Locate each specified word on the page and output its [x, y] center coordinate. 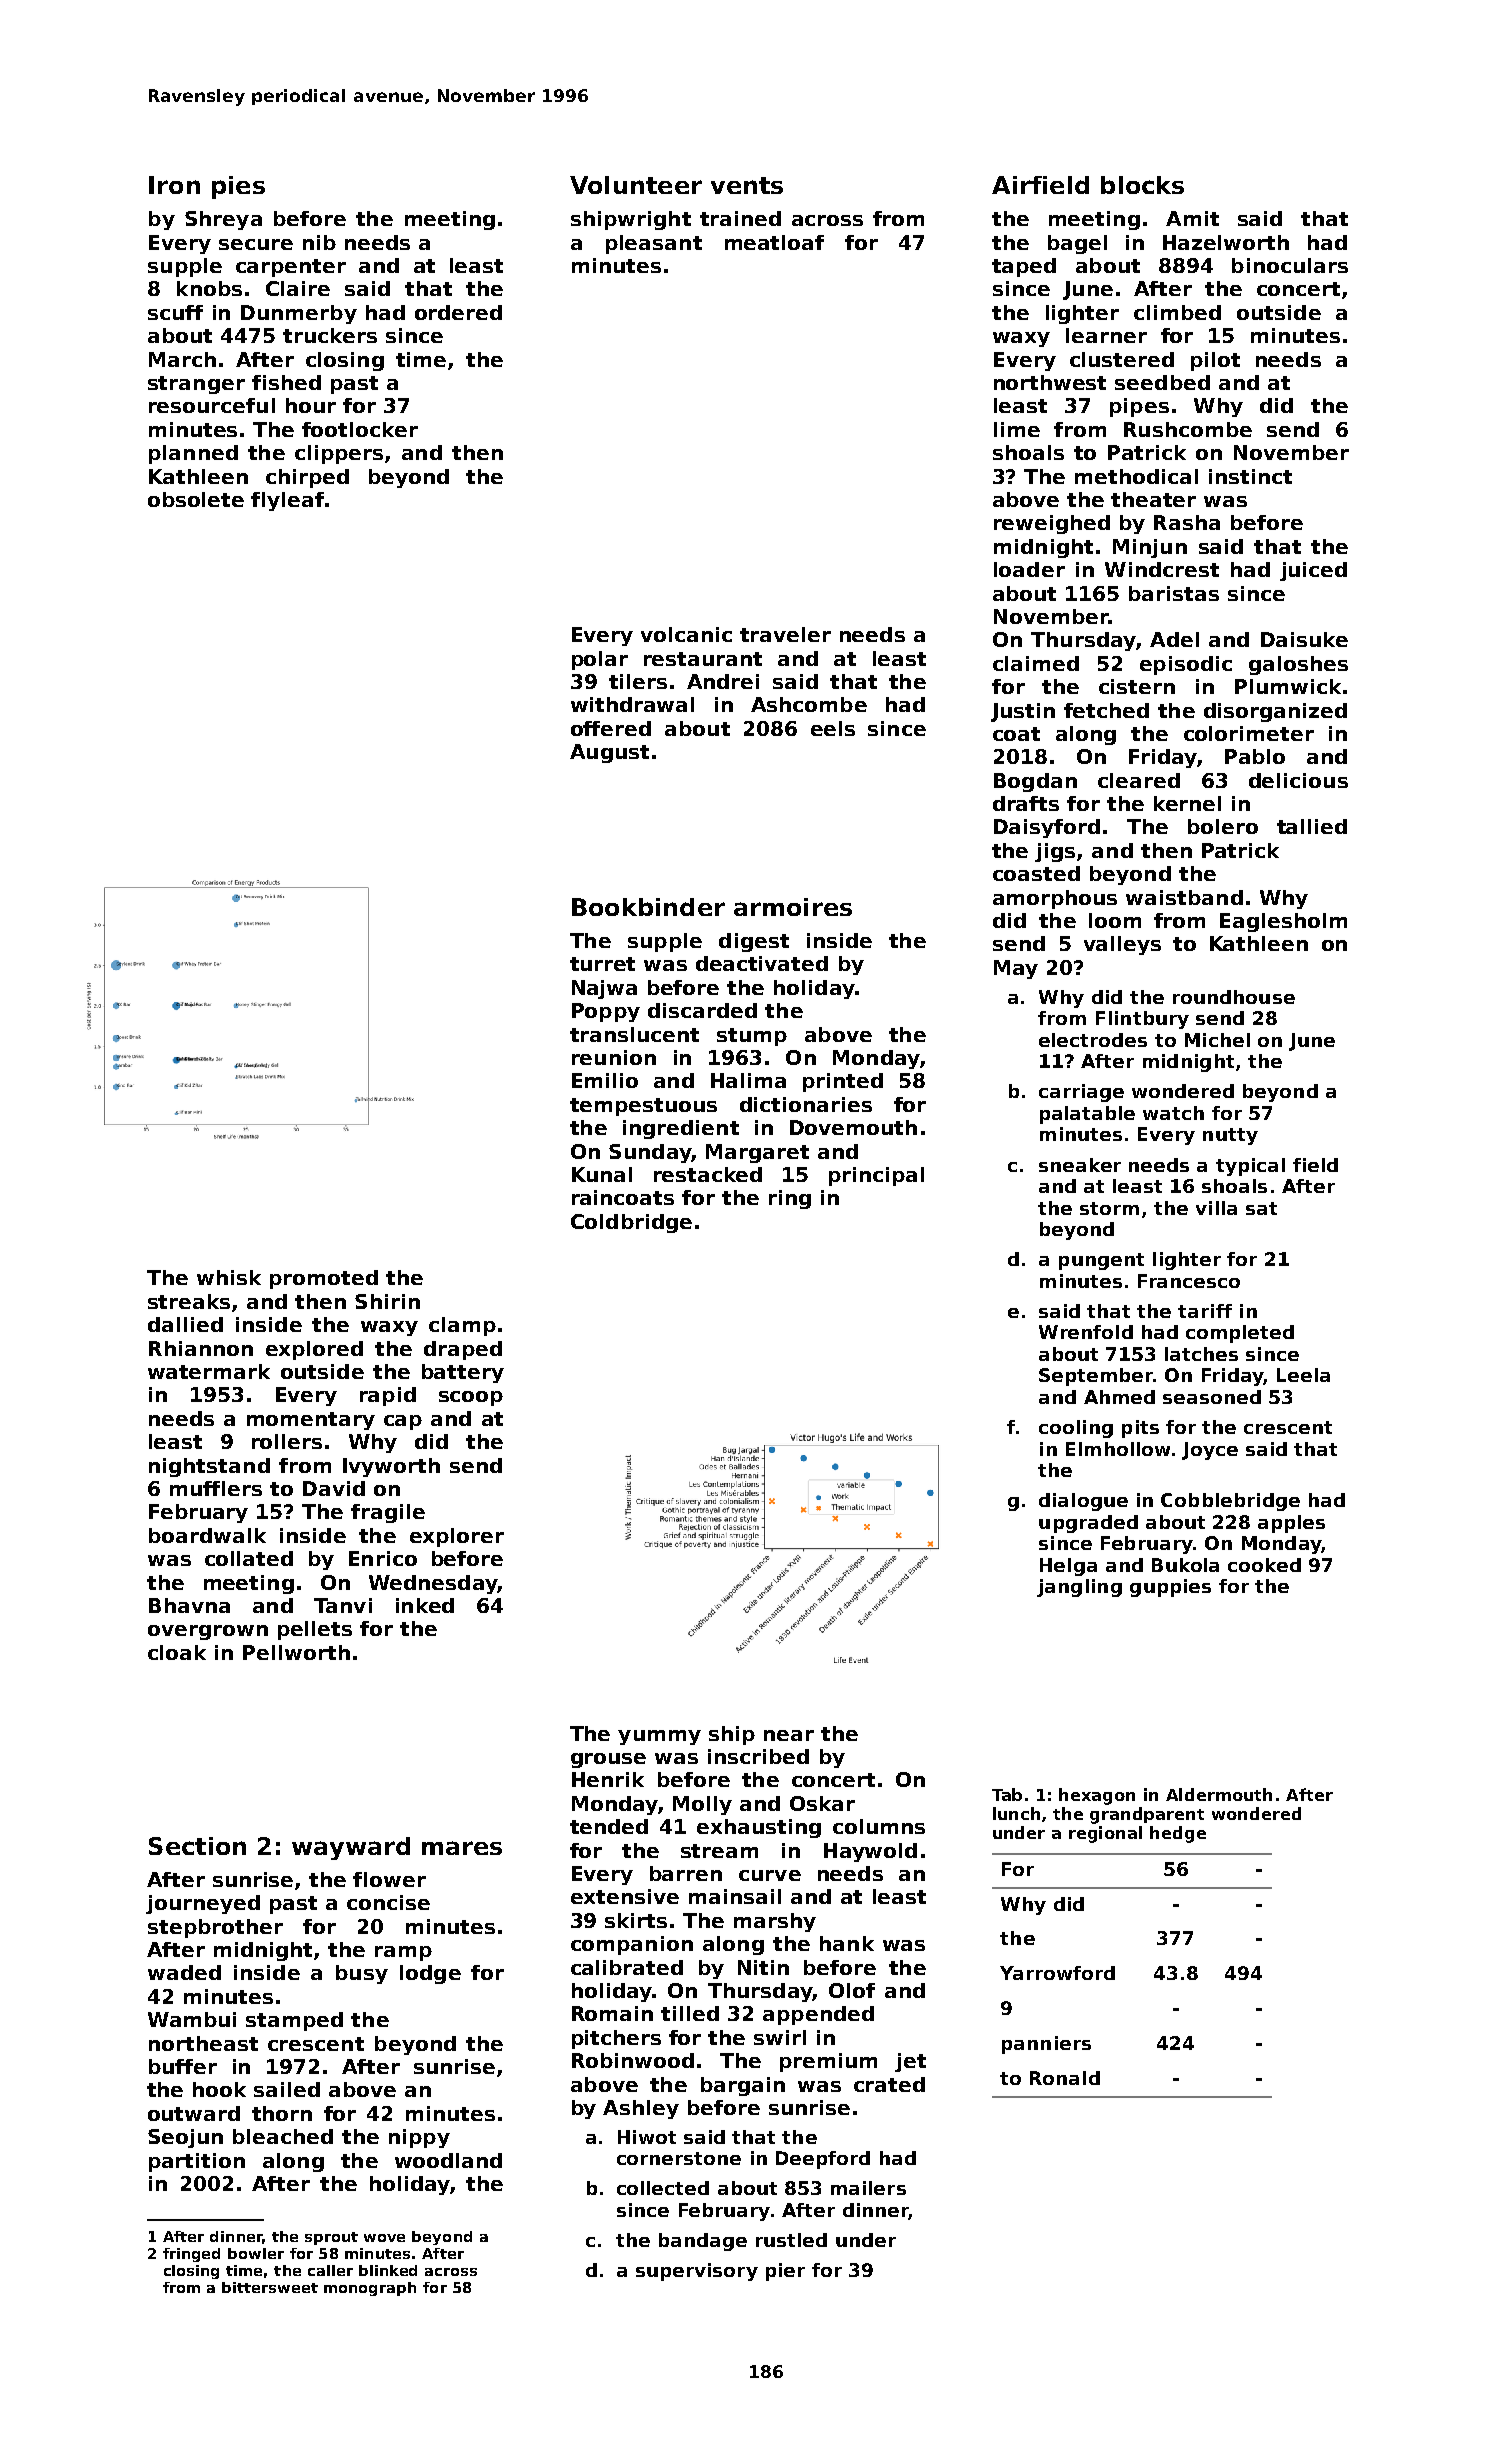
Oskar [822, 1803]
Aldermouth [1219, 1794]
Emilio [605, 1080]
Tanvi [343, 1605]
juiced [1313, 571]
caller [330, 2270]
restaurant [703, 659]
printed [843, 1082]
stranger [196, 385]
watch [1173, 1113]
